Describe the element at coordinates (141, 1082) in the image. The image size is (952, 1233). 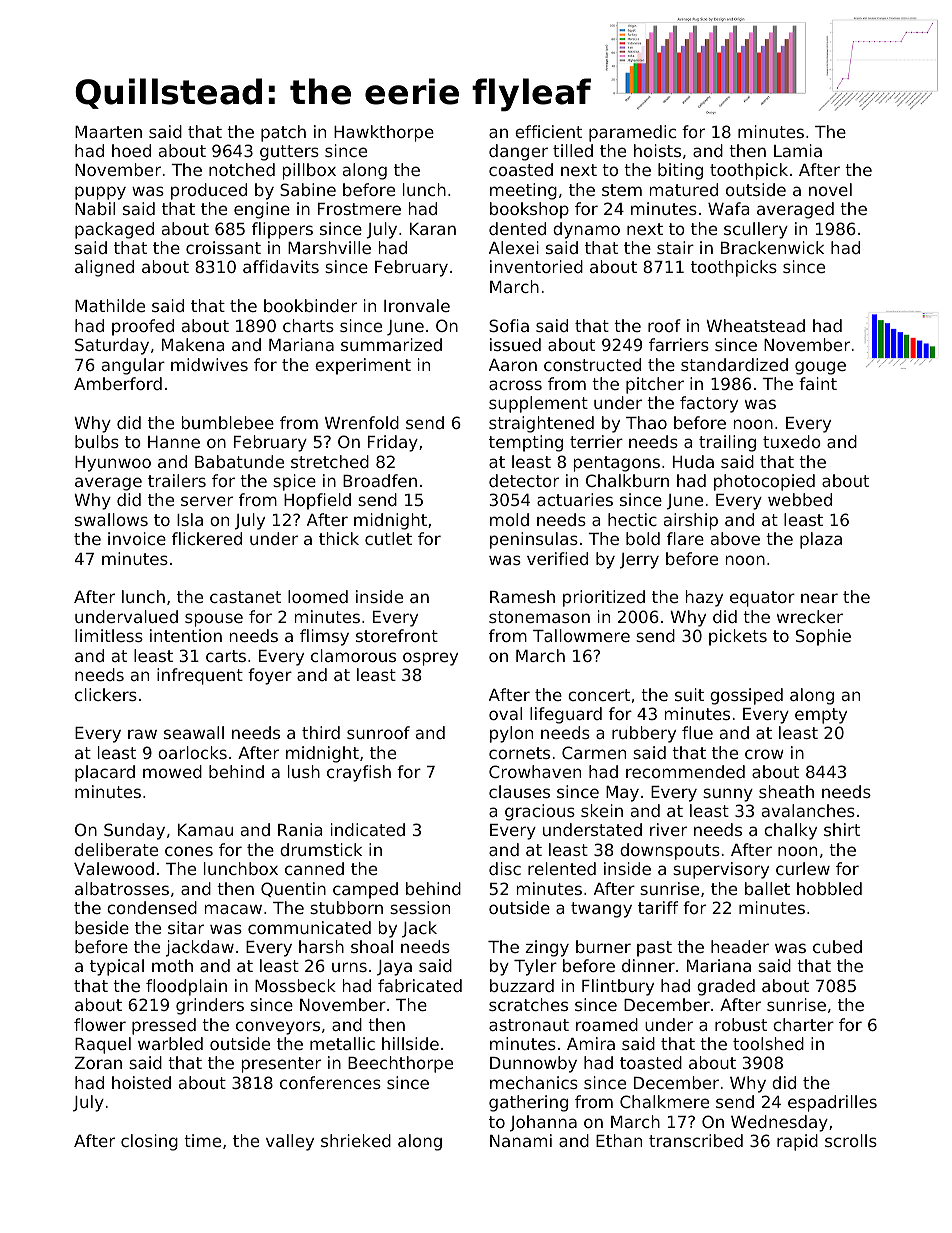
I see `hoisted` at that location.
